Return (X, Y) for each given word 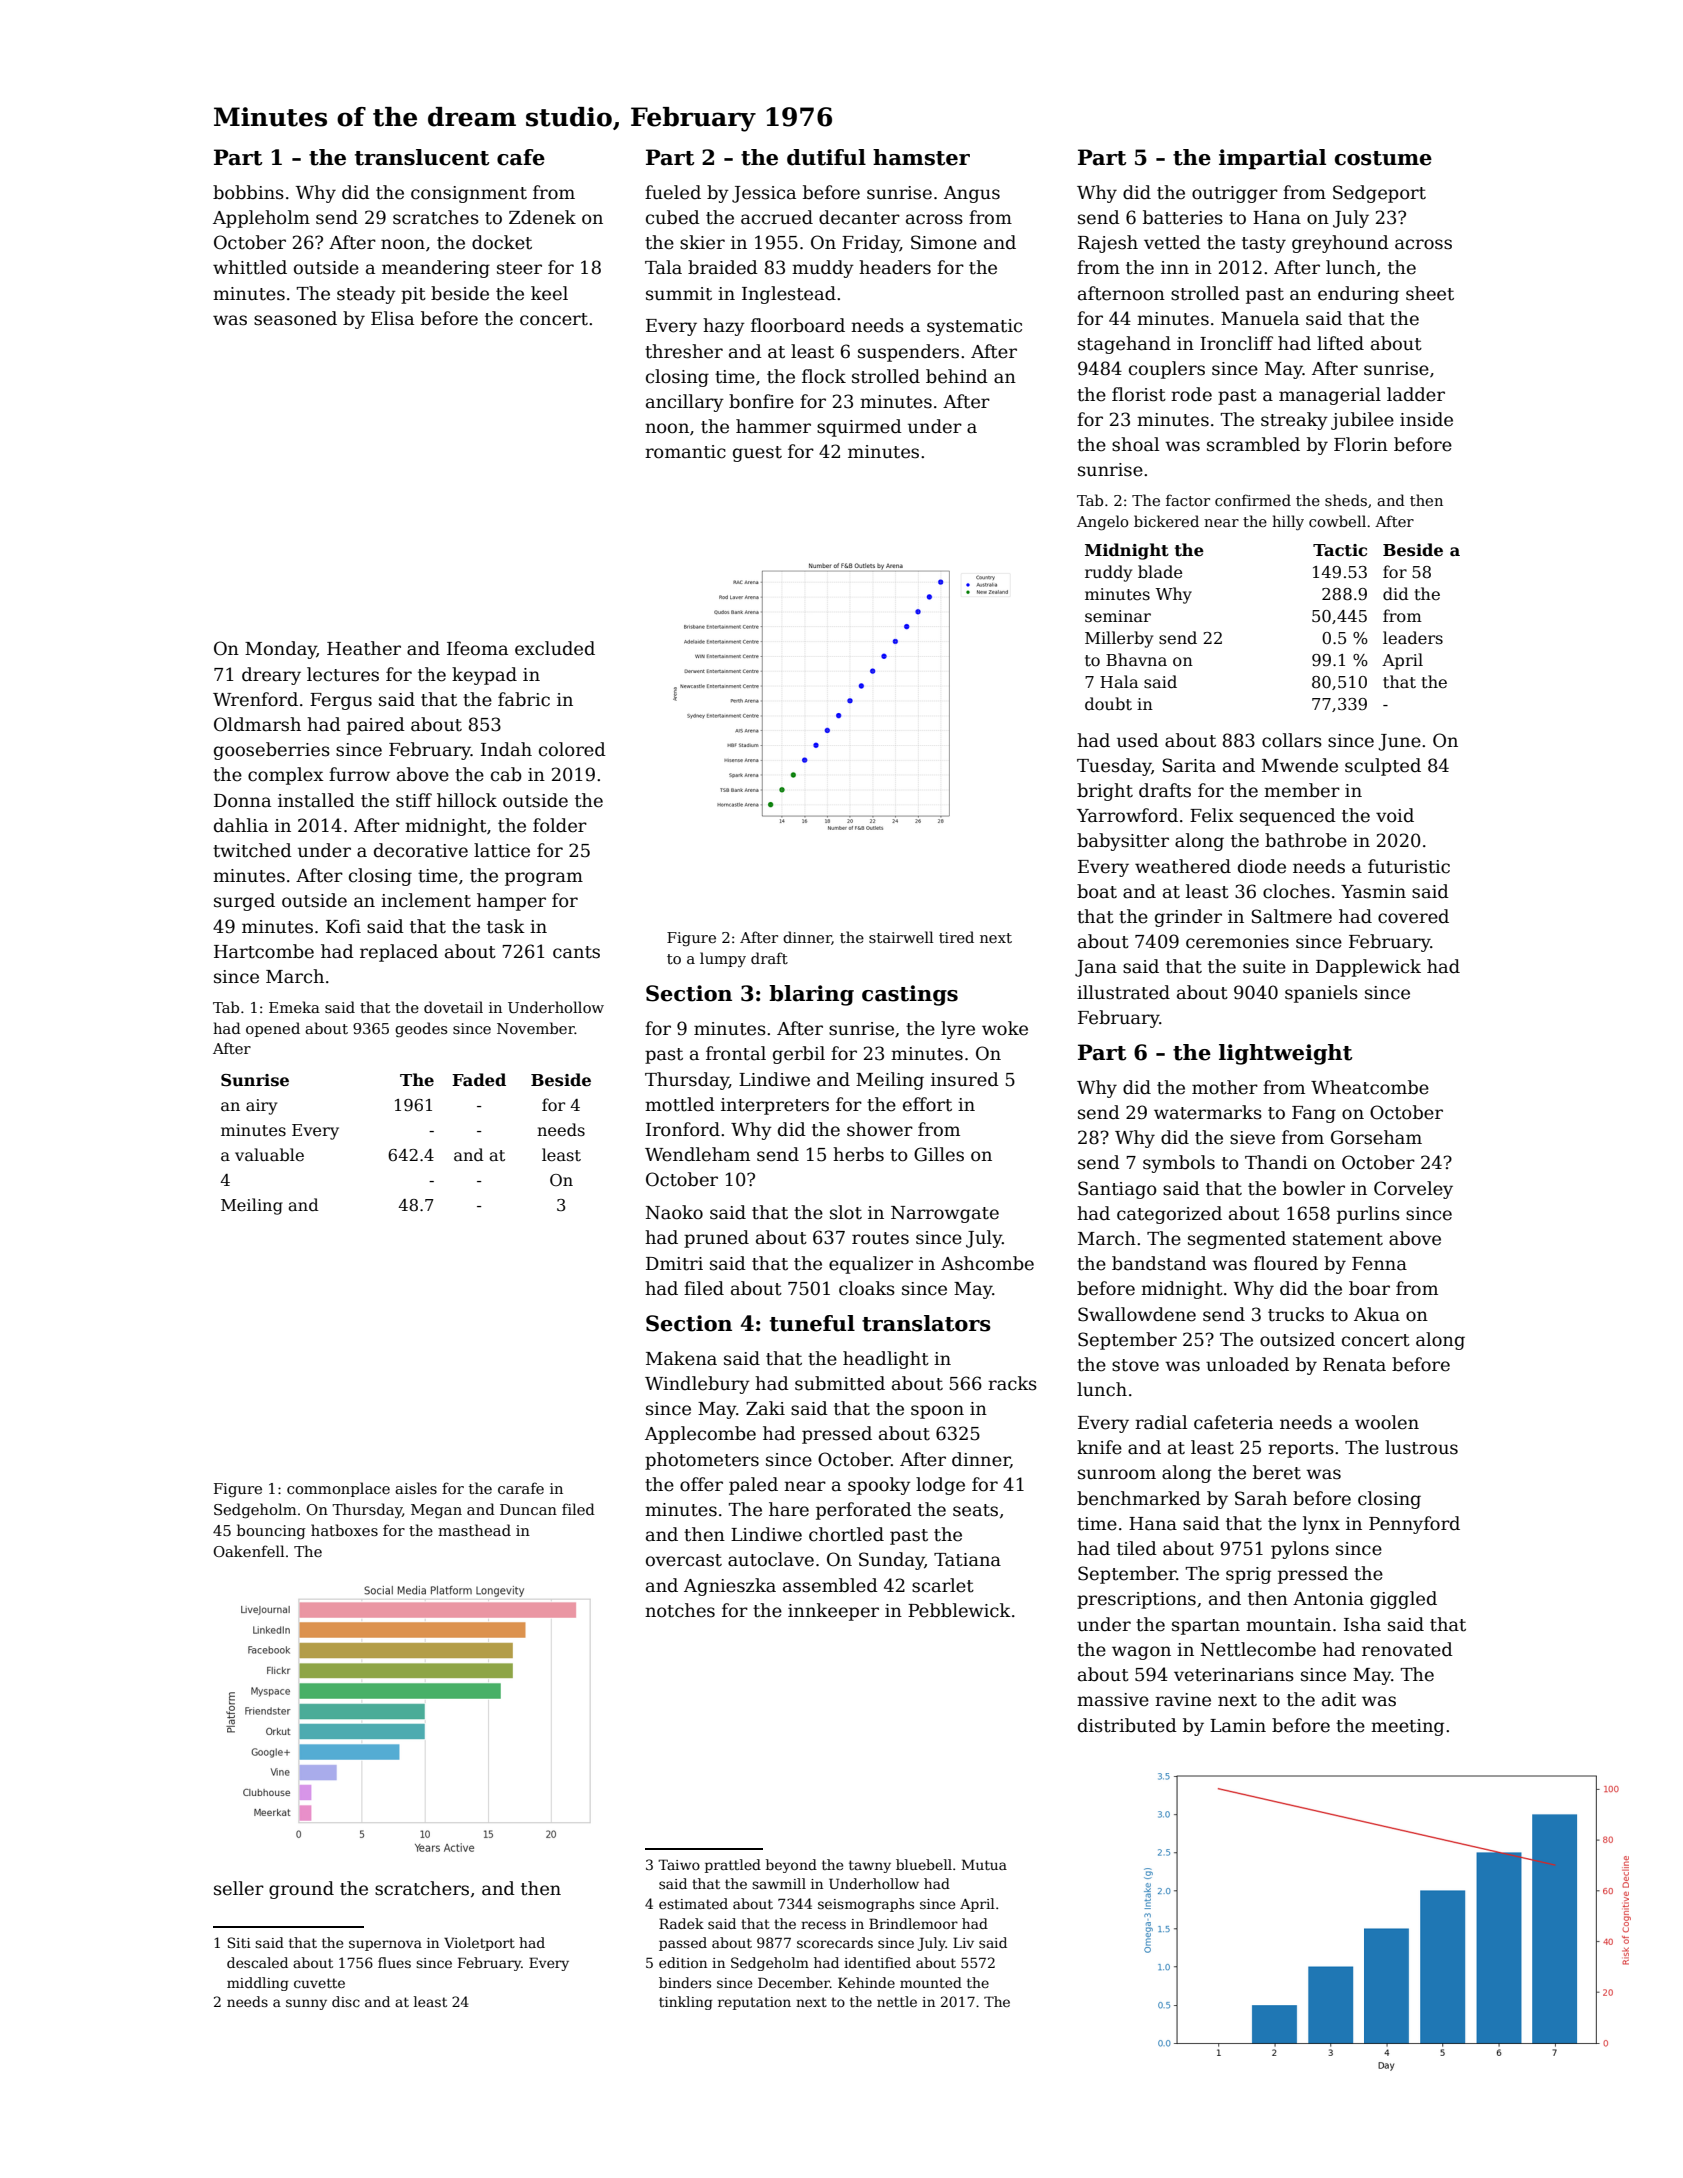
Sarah (1261, 1498)
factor (1188, 500)
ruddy (1108, 573)
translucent (422, 157)
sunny (306, 2004)
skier (702, 242)
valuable (269, 1155)
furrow (359, 774)
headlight (886, 1360)
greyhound (1340, 244)
